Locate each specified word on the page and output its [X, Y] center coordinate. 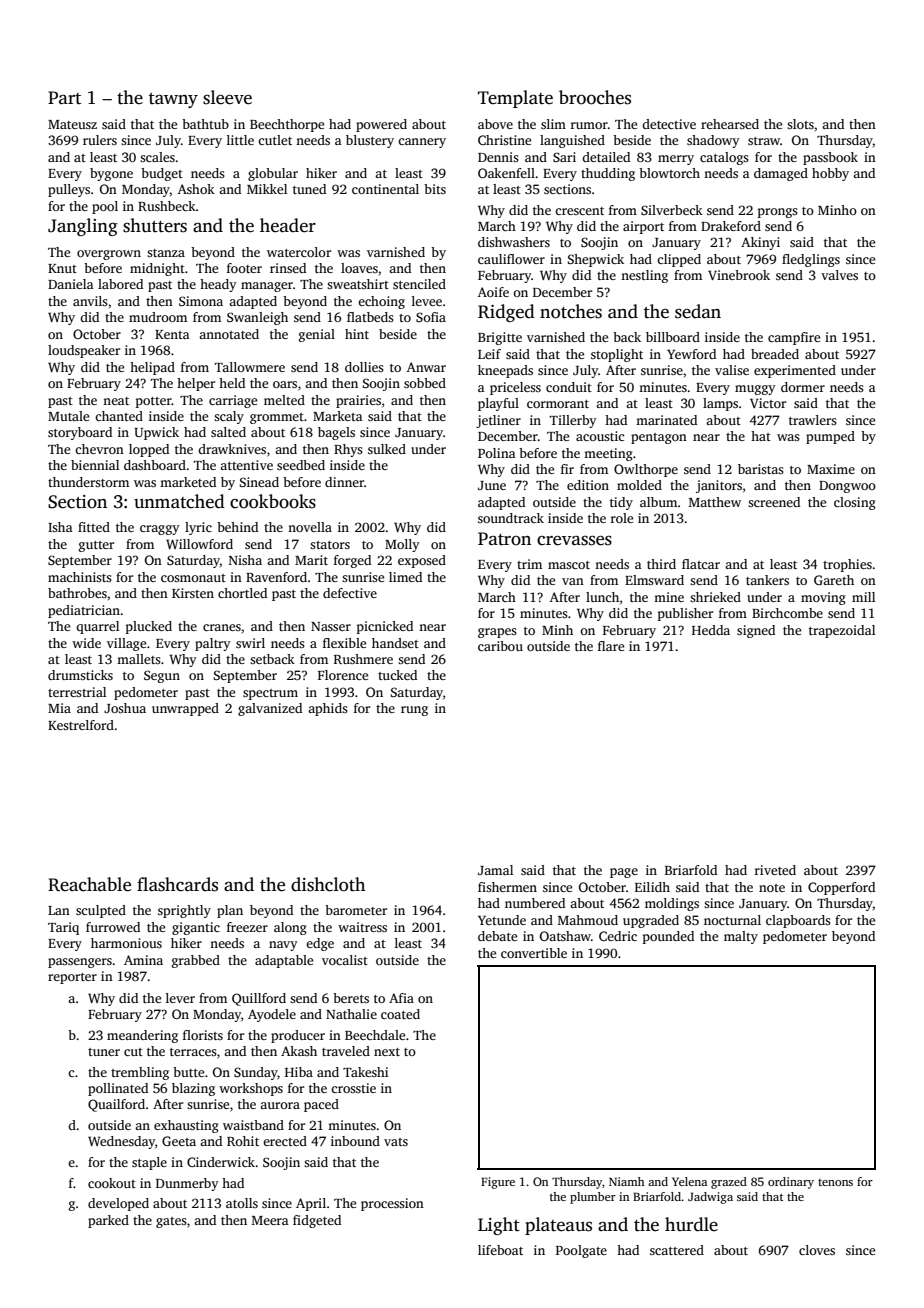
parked [108, 1221]
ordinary [791, 1183]
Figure [498, 1183]
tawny [173, 100]
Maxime [831, 469]
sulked [387, 449]
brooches [595, 97]
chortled [242, 593]
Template [515, 99]
